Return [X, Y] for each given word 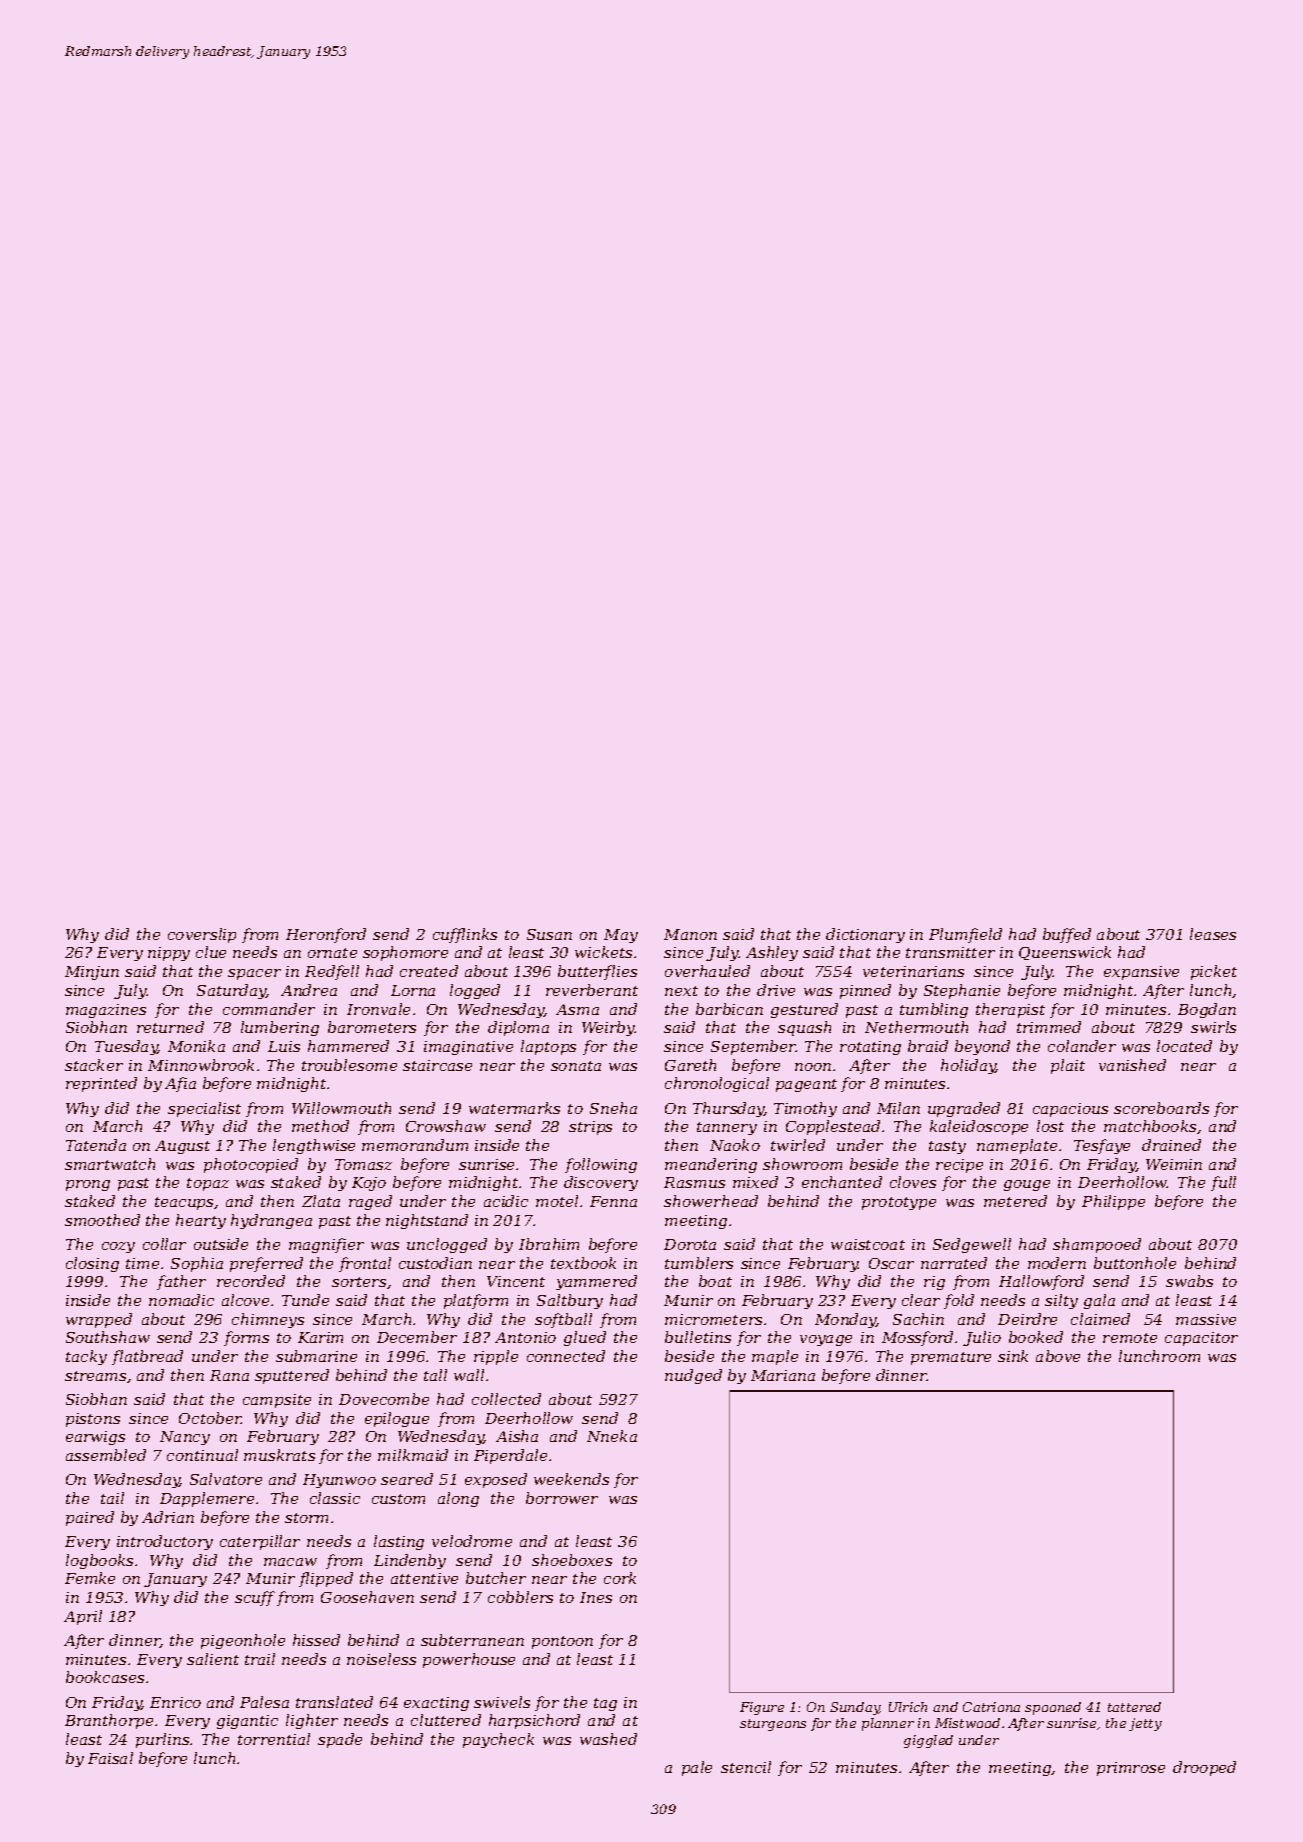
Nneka [612, 1436]
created [429, 971]
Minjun [92, 973]
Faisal [110, 1758]
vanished [1132, 1065]
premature [951, 1358]
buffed [1067, 935]
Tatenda [96, 1145]
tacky [86, 1357]
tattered [1134, 1707]
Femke [90, 1578]
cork [620, 1578]
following [601, 1165]
